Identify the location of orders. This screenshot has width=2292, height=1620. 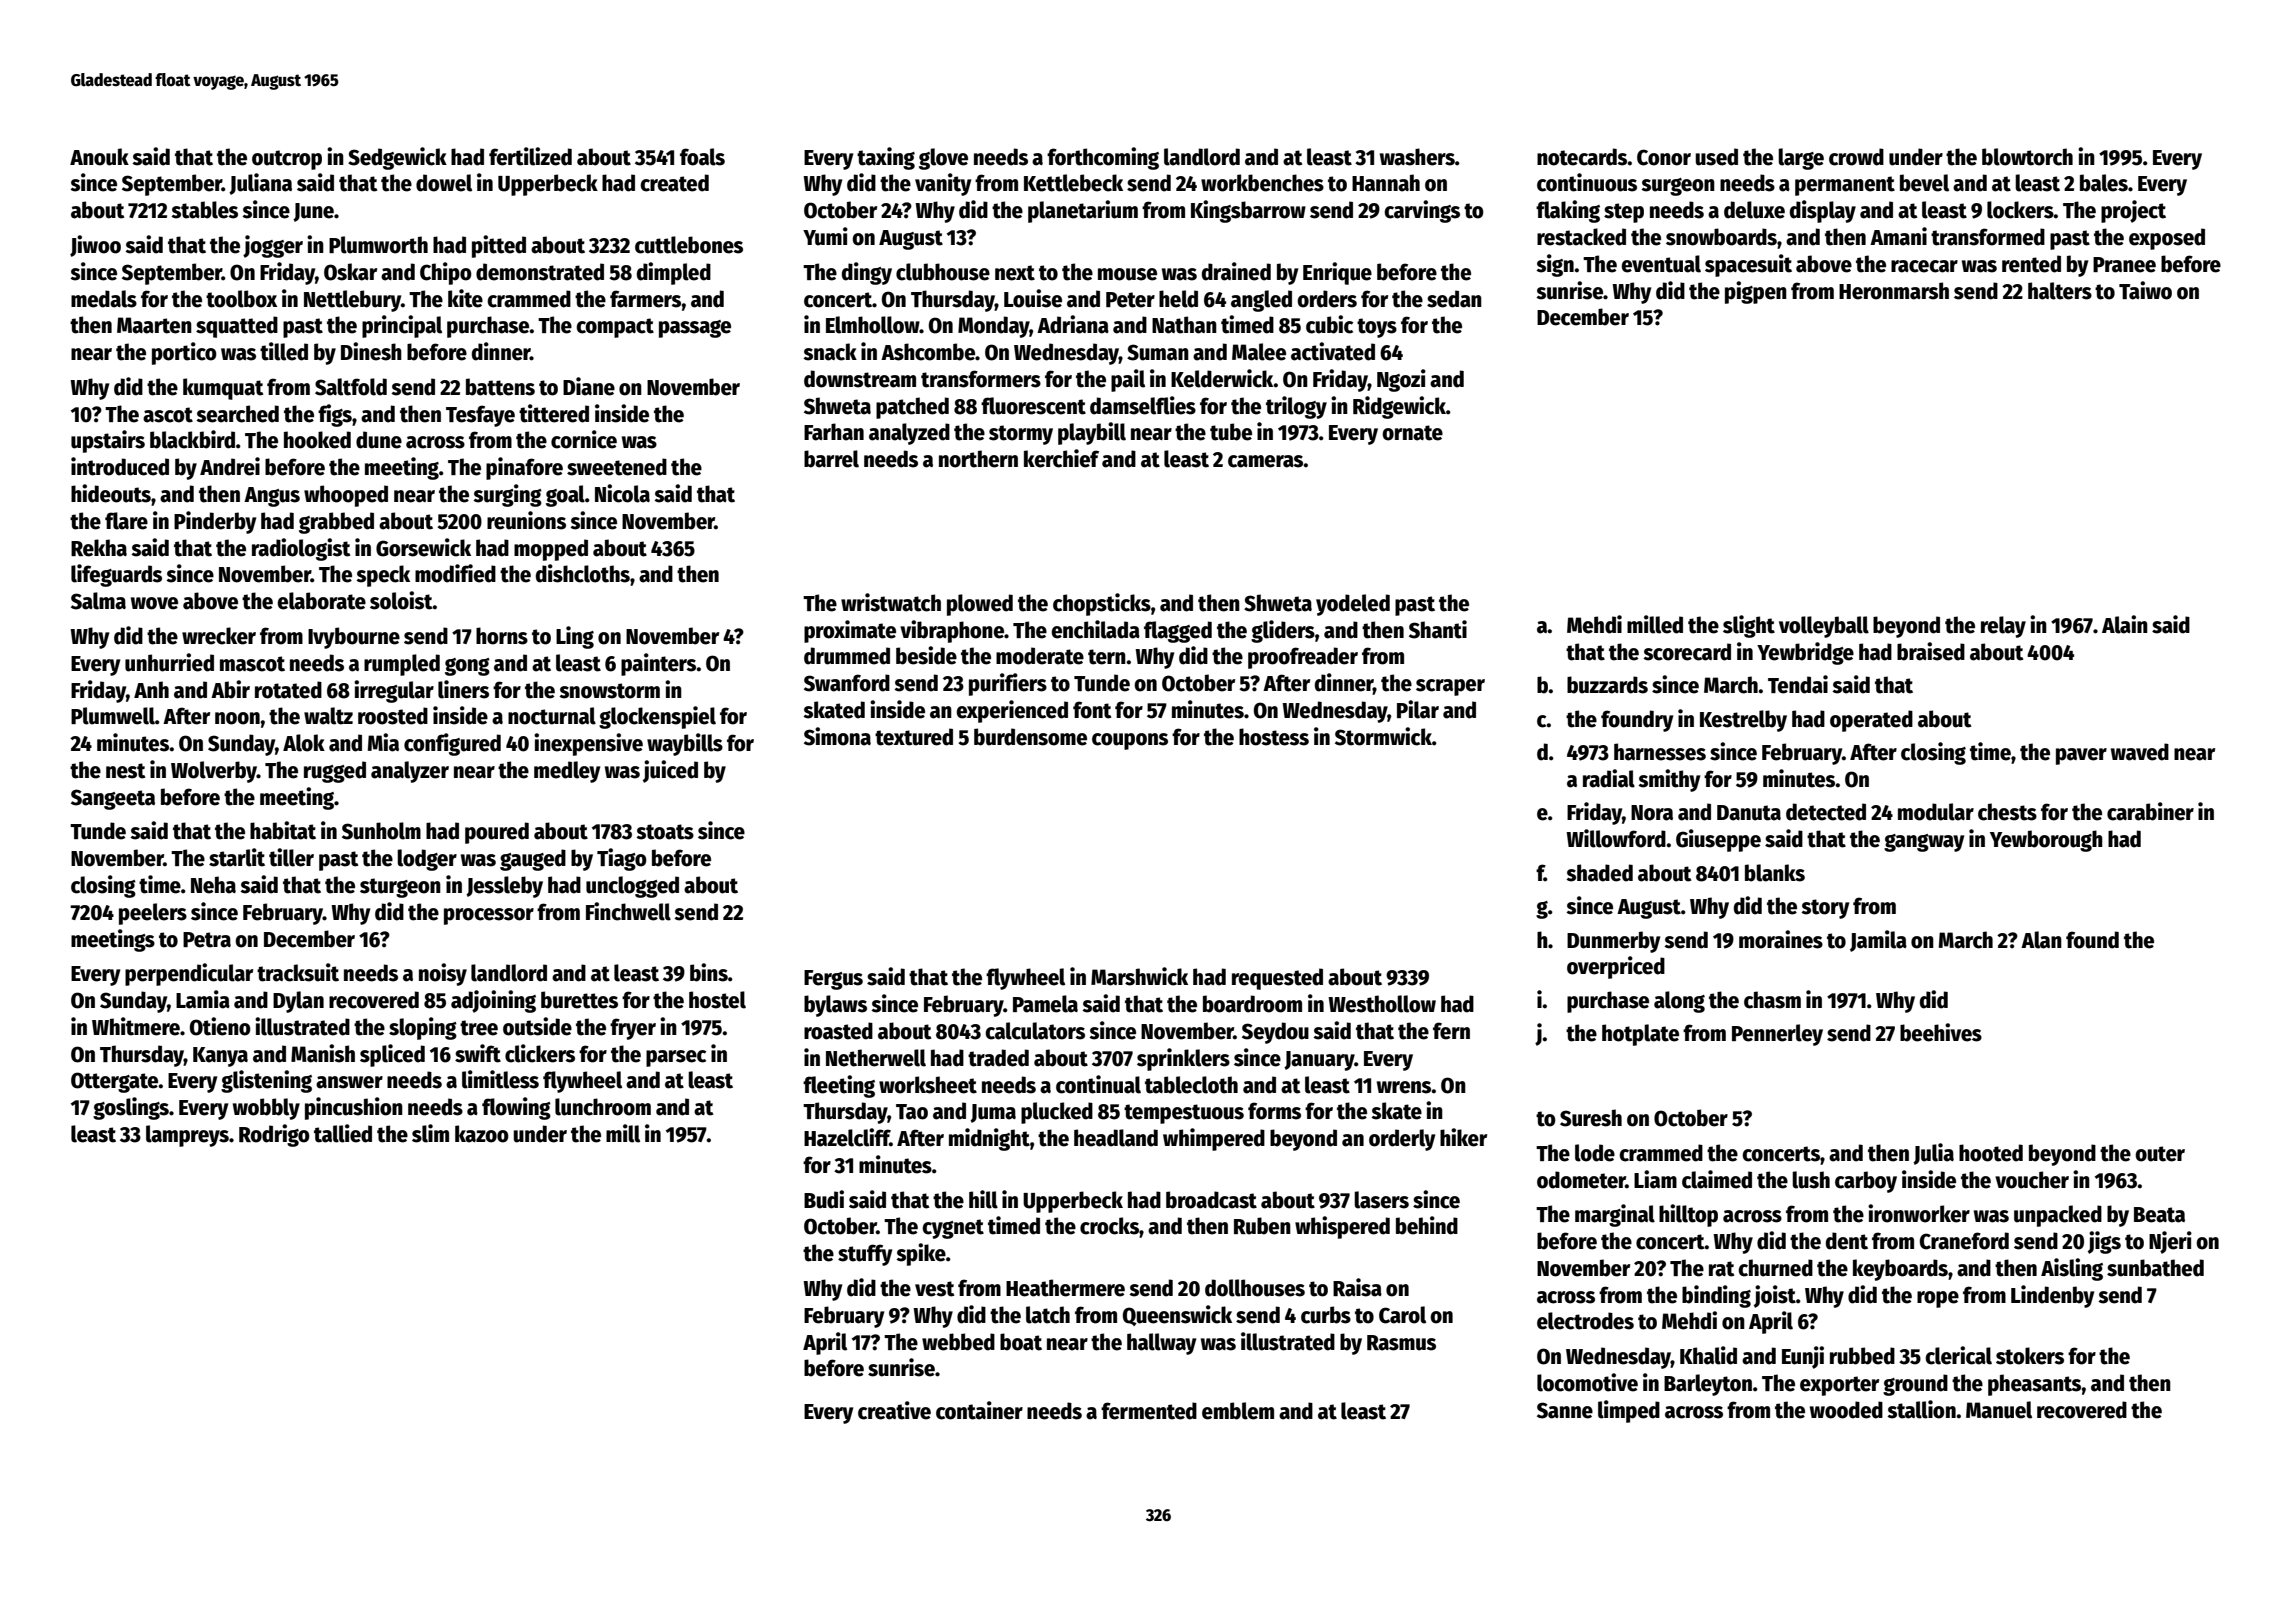
(1327, 299).
